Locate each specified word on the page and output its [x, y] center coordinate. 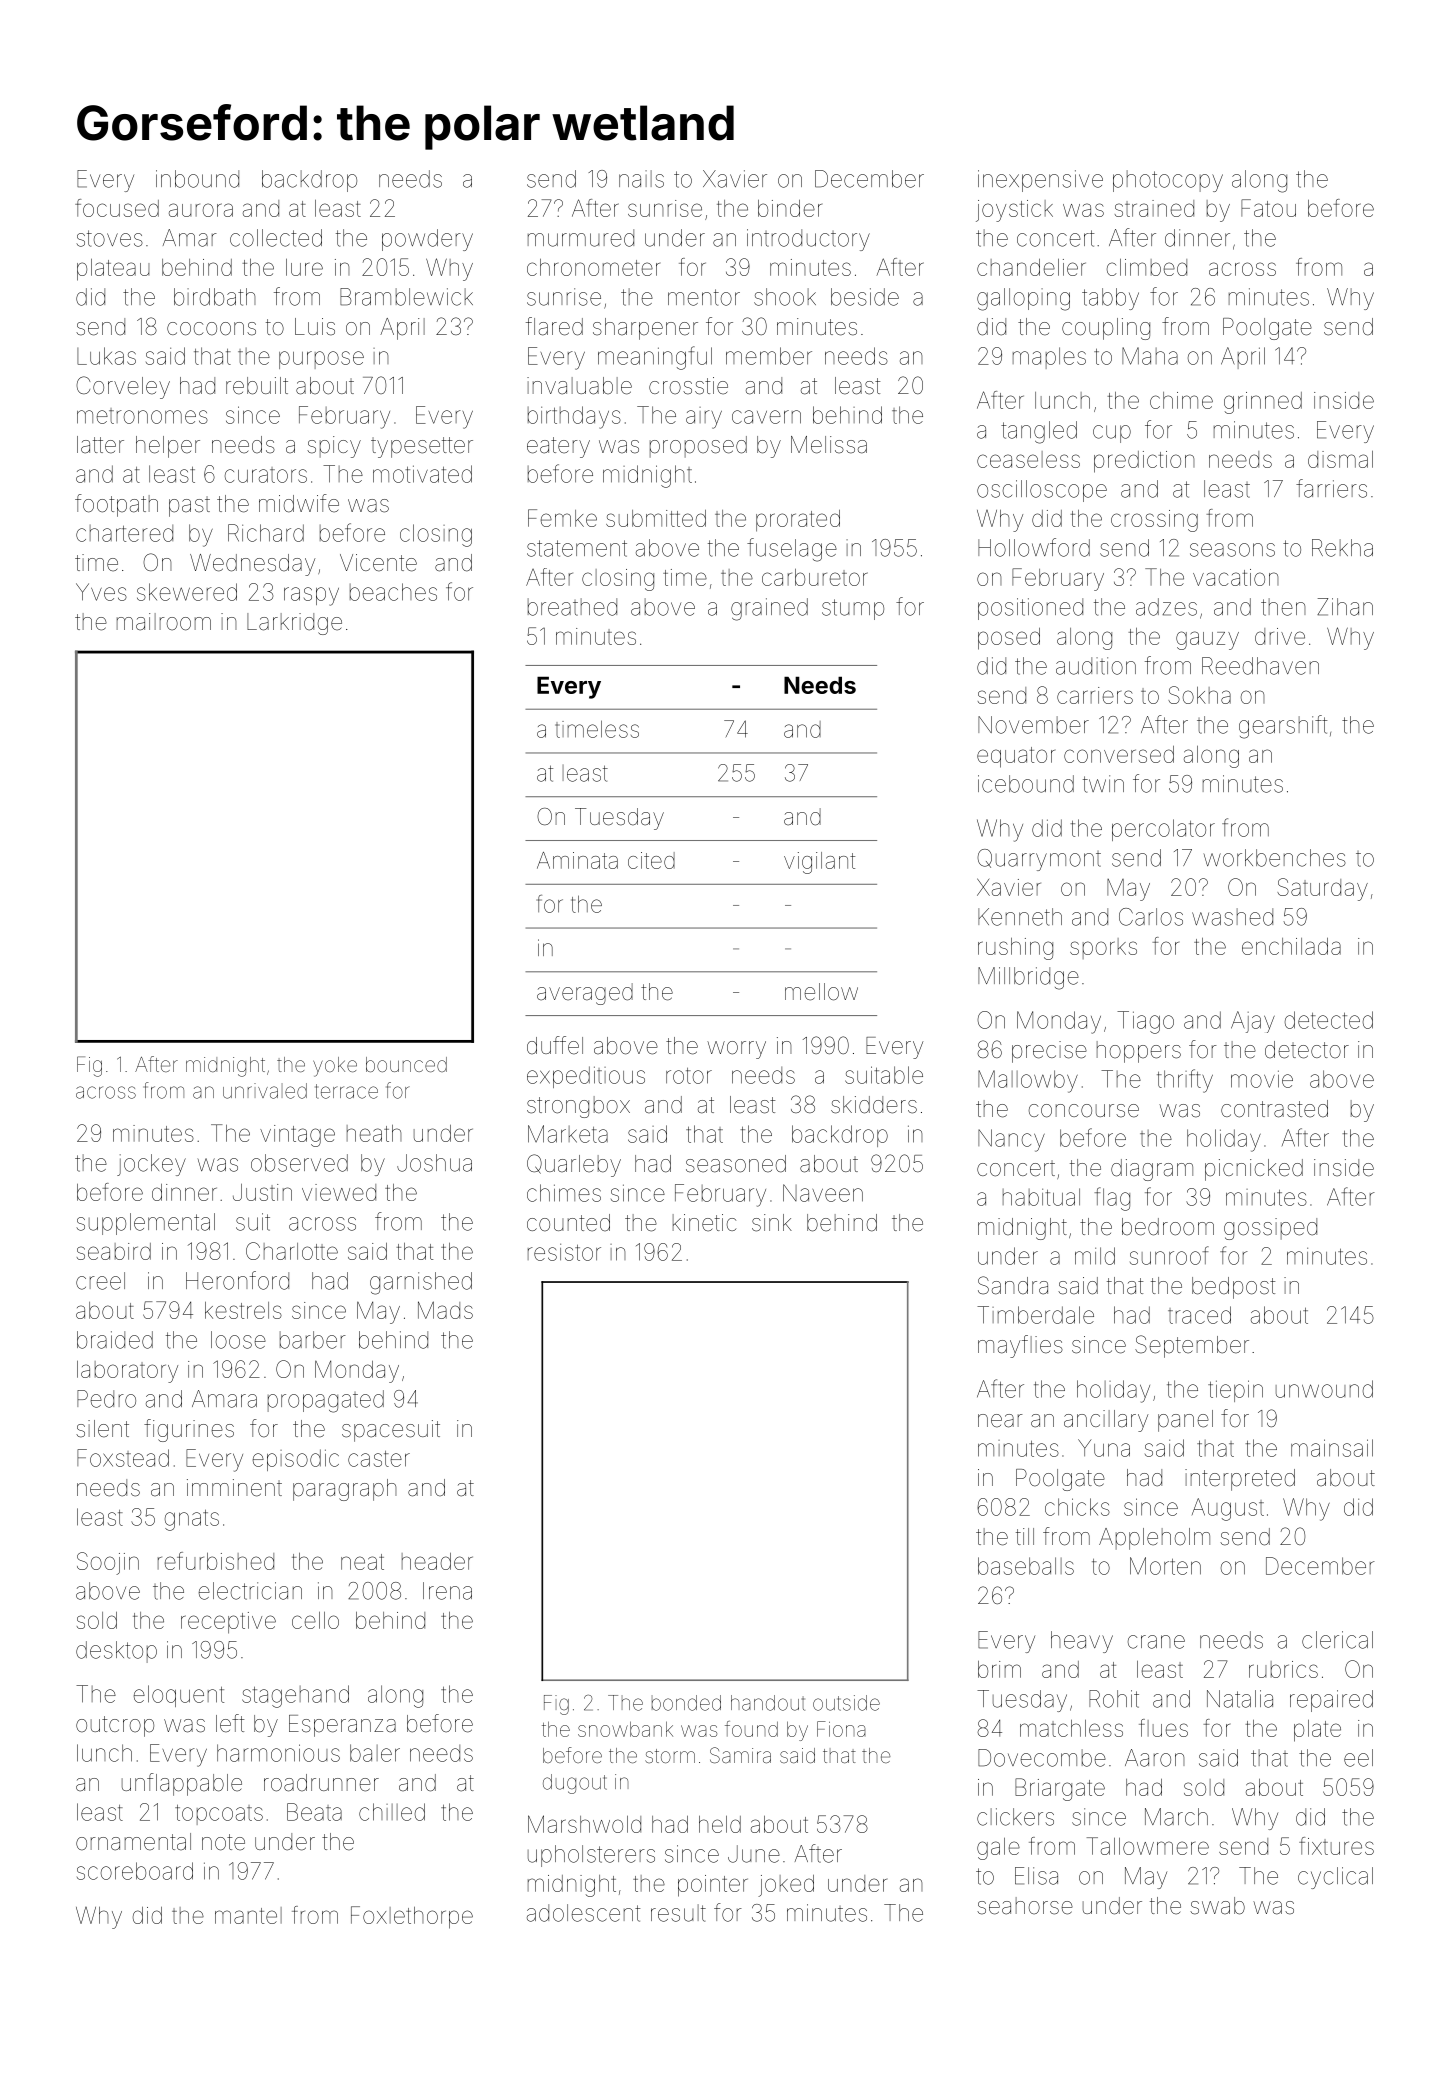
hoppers [1139, 1052]
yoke [335, 1067]
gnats [192, 1520]
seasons [1232, 550]
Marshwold [584, 1824]
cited [651, 860]
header [437, 1561]
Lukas [106, 356]
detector [1307, 1050]
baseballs [1026, 1566]
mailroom [164, 622]
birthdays [574, 417]
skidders [874, 1105]
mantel [248, 1915]
